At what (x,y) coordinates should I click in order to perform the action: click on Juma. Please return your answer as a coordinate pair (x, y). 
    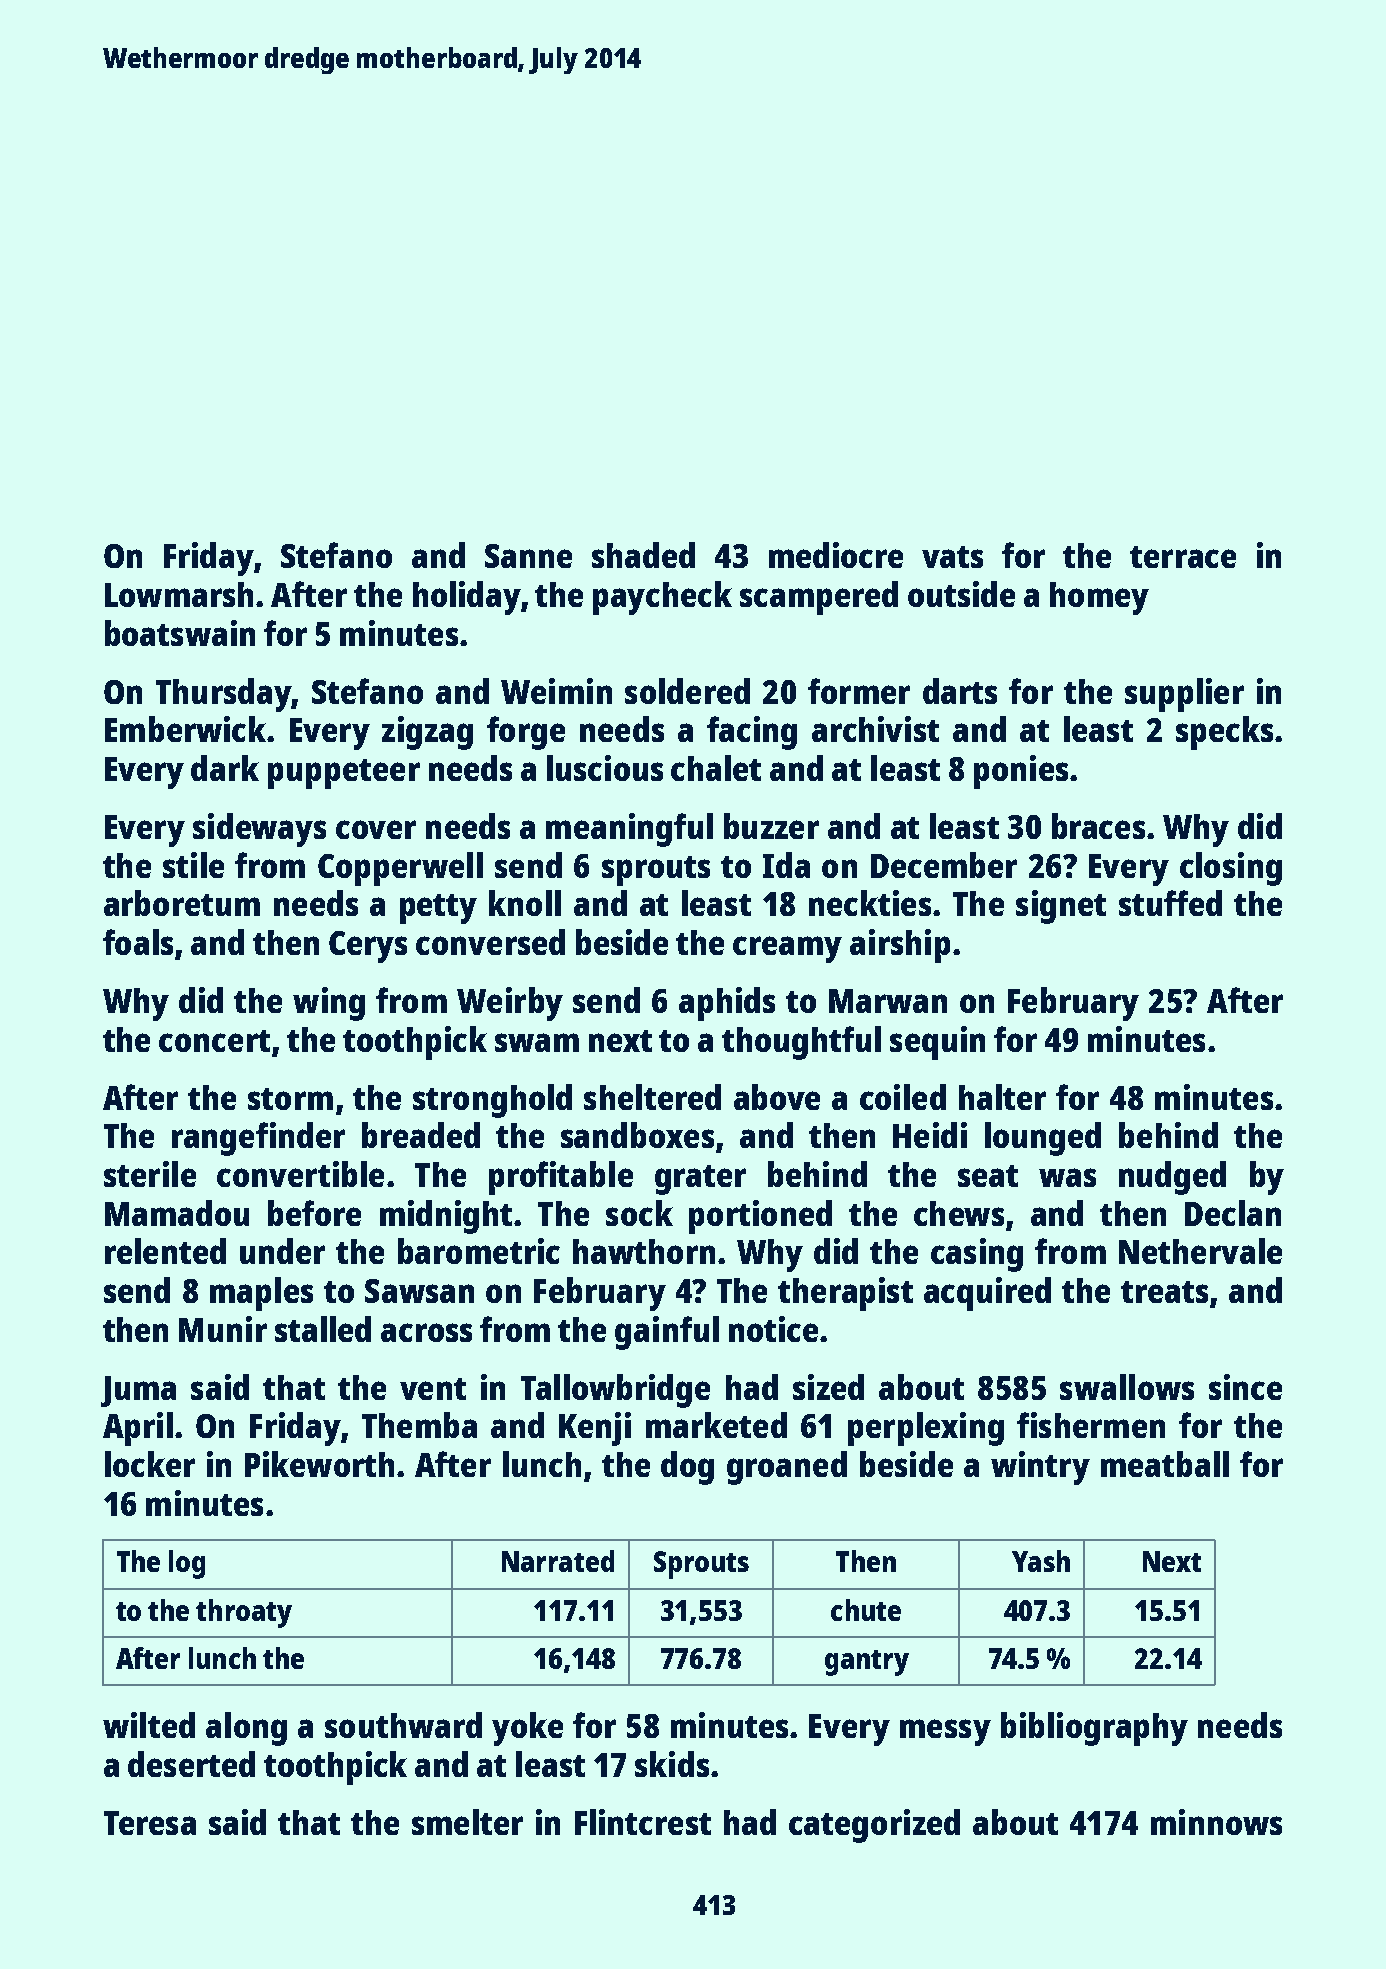
    Looking at the image, I should click on (138, 1391).
